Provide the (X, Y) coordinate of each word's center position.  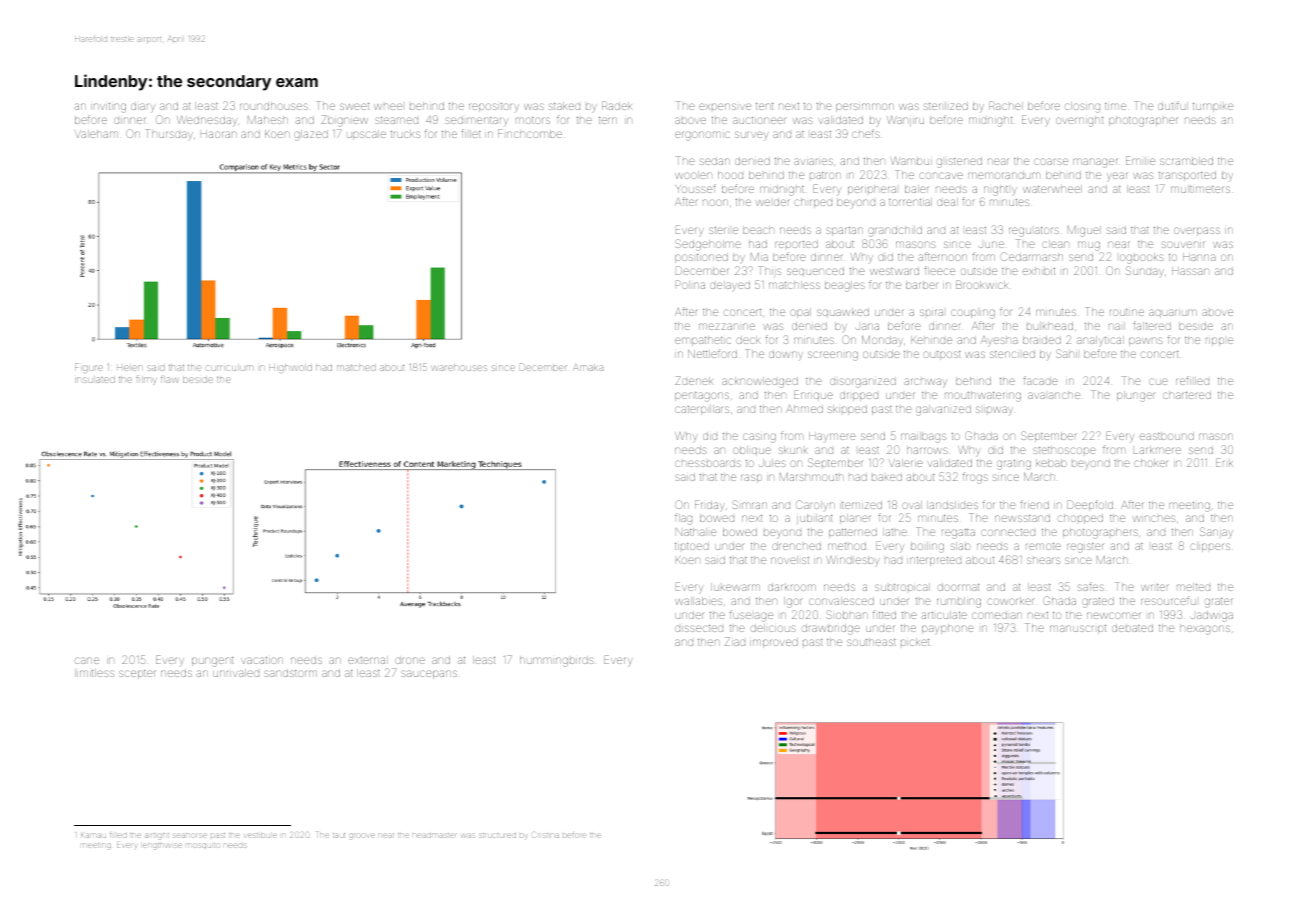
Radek (617, 105)
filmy (146, 379)
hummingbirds (557, 661)
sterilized (946, 106)
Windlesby (853, 561)
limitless (94, 673)
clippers (1210, 547)
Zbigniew (344, 121)
